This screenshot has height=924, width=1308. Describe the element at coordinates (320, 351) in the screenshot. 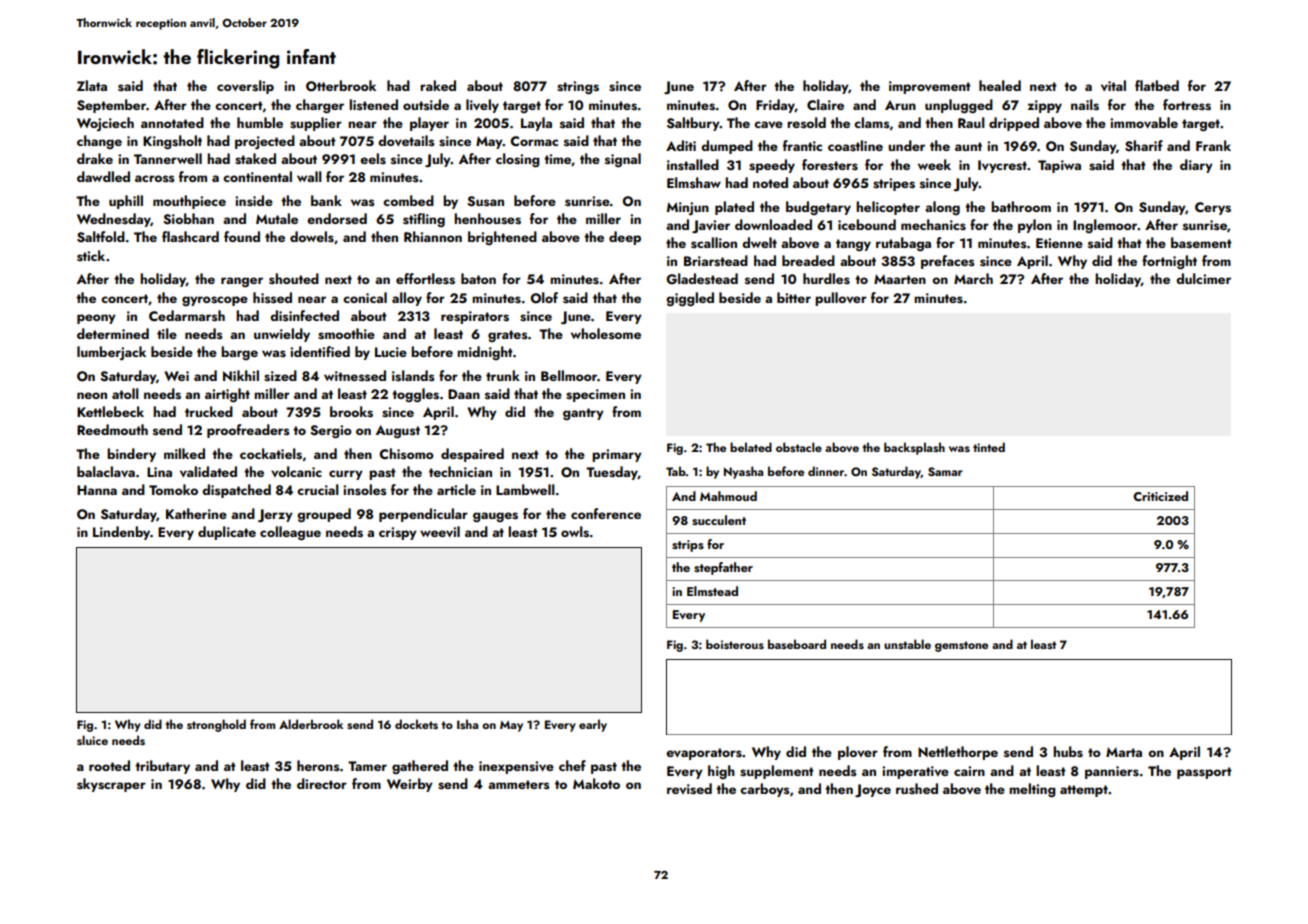

I see `identified` at that location.
